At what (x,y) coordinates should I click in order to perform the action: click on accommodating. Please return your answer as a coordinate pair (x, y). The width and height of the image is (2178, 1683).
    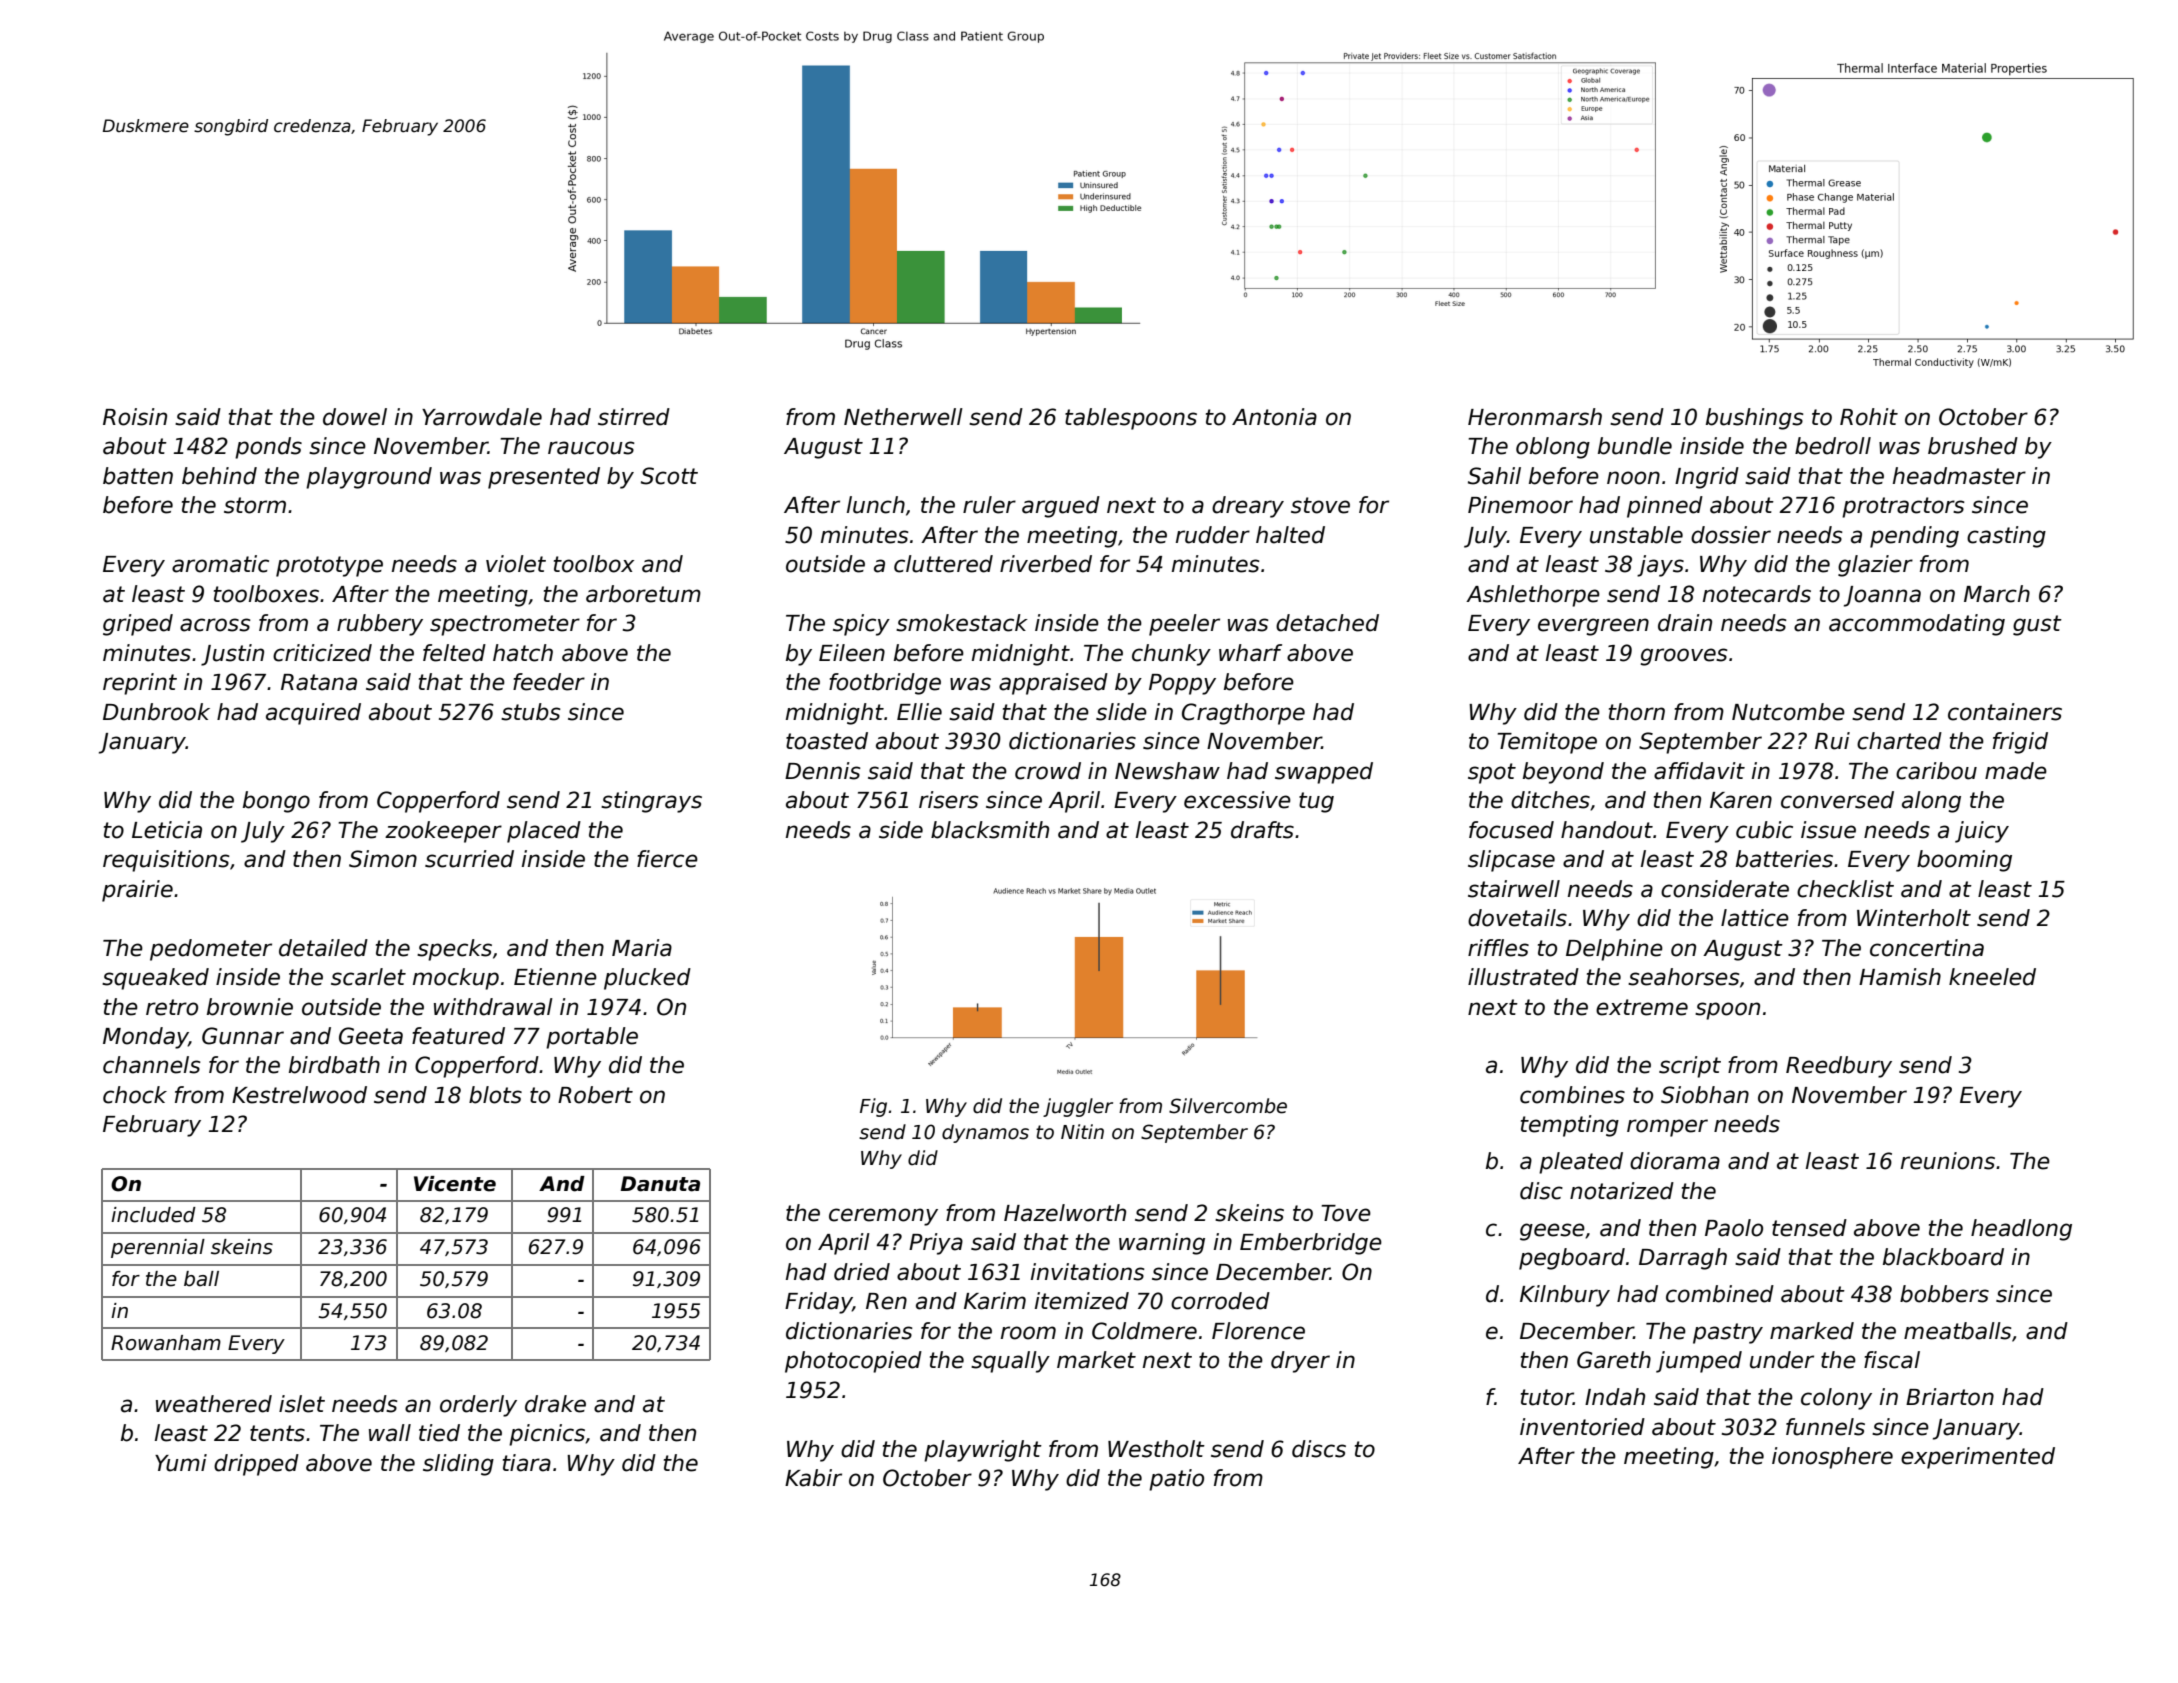
    Looking at the image, I should click on (1917, 625).
